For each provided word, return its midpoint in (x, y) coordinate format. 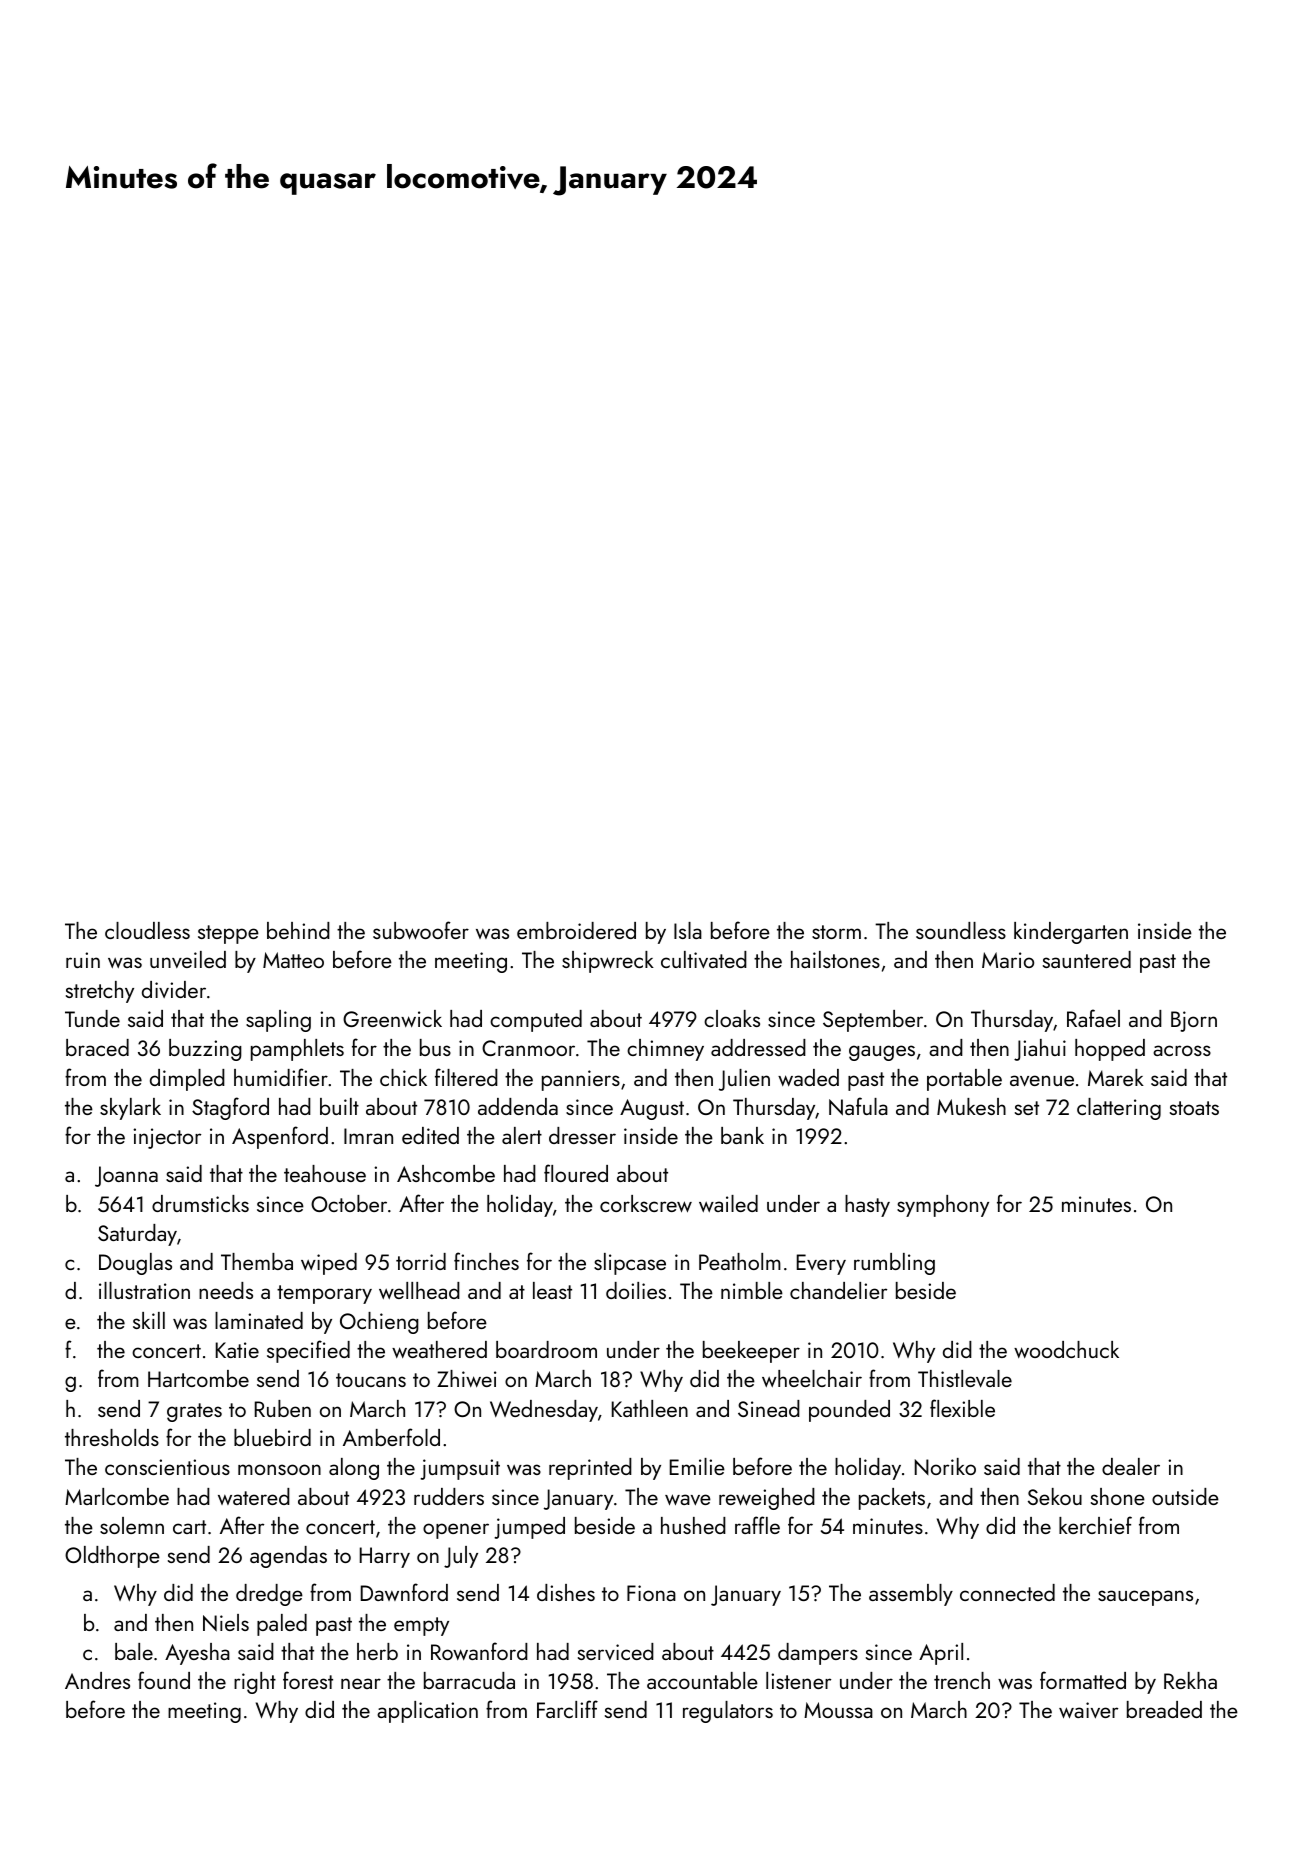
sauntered (1087, 959)
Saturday (137, 1235)
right (255, 1683)
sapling (278, 1021)
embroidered (576, 930)
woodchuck (1066, 1349)
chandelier (838, 1290)
